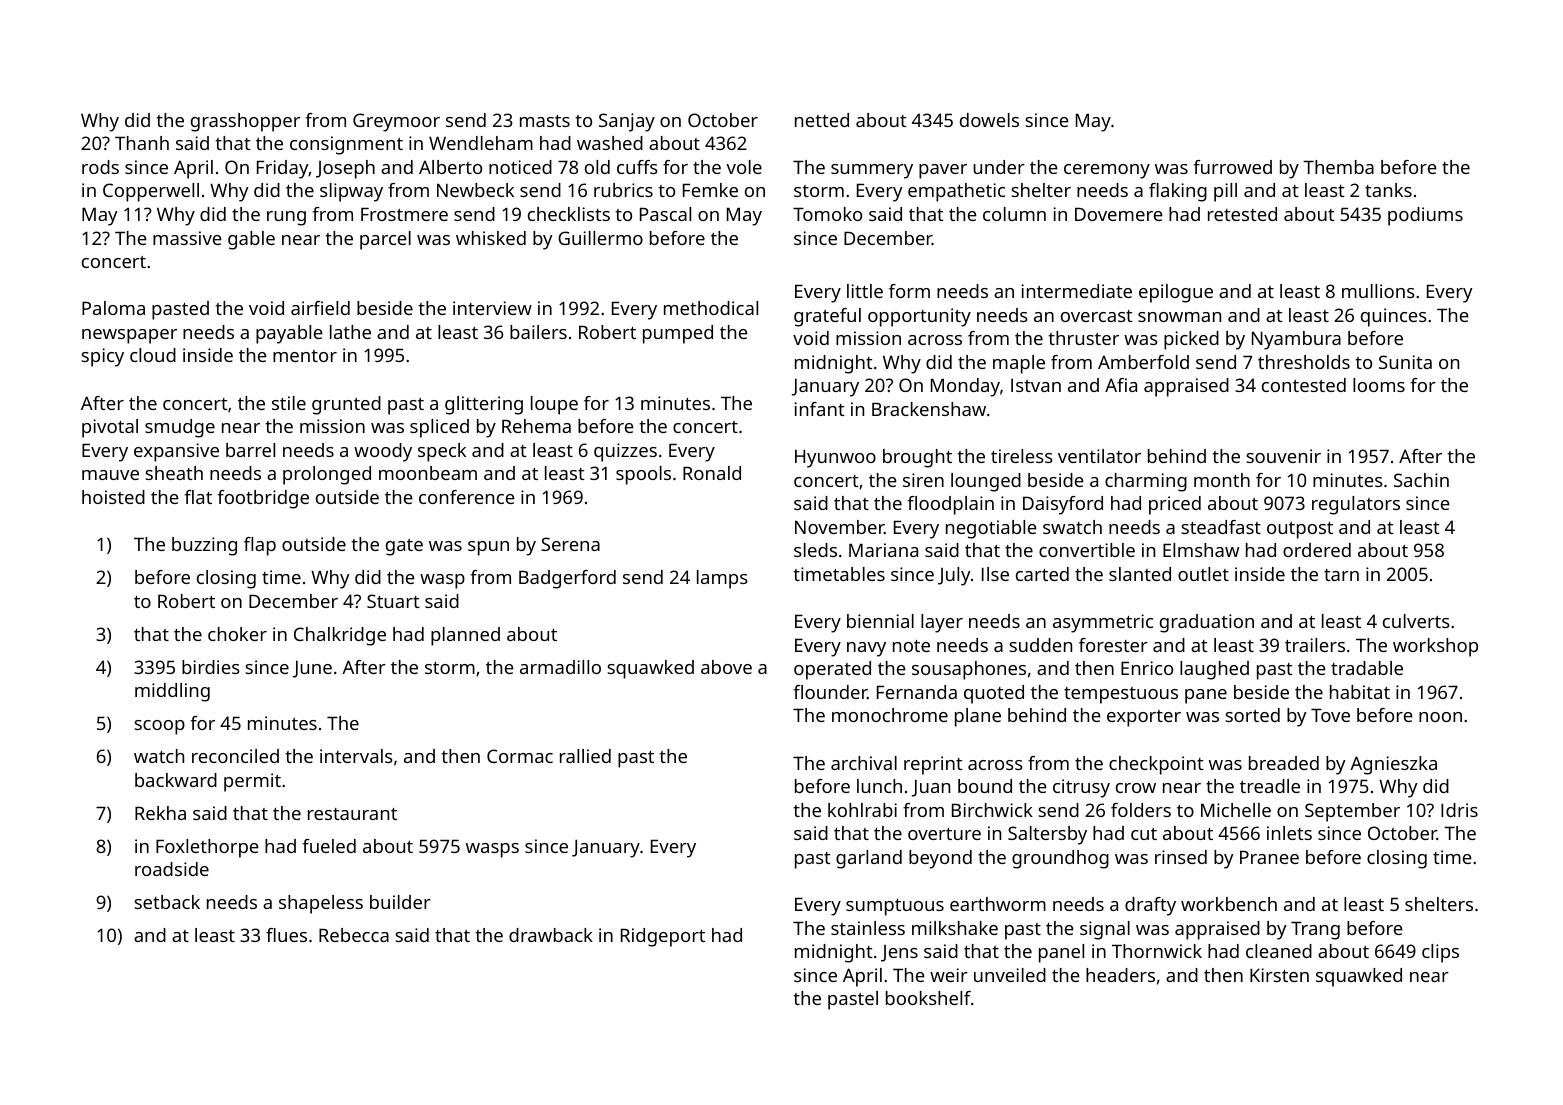 The width and height of the screenshot is (1563, 1105). Describe the element at coordinates (1338, 167) in the screenshot. I see `Themba` at that location.
